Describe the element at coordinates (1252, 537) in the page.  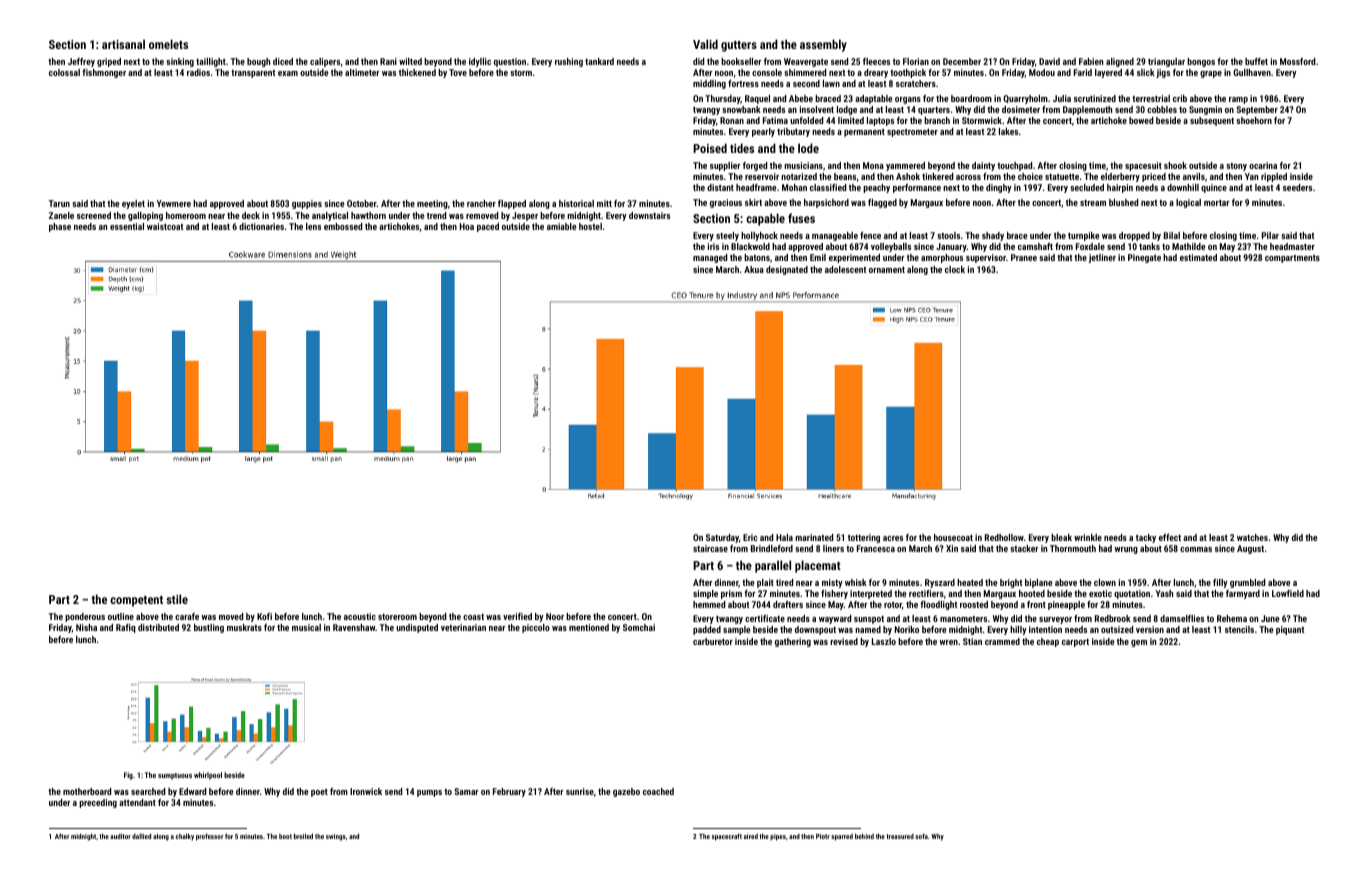
I see `watches` at that location.
